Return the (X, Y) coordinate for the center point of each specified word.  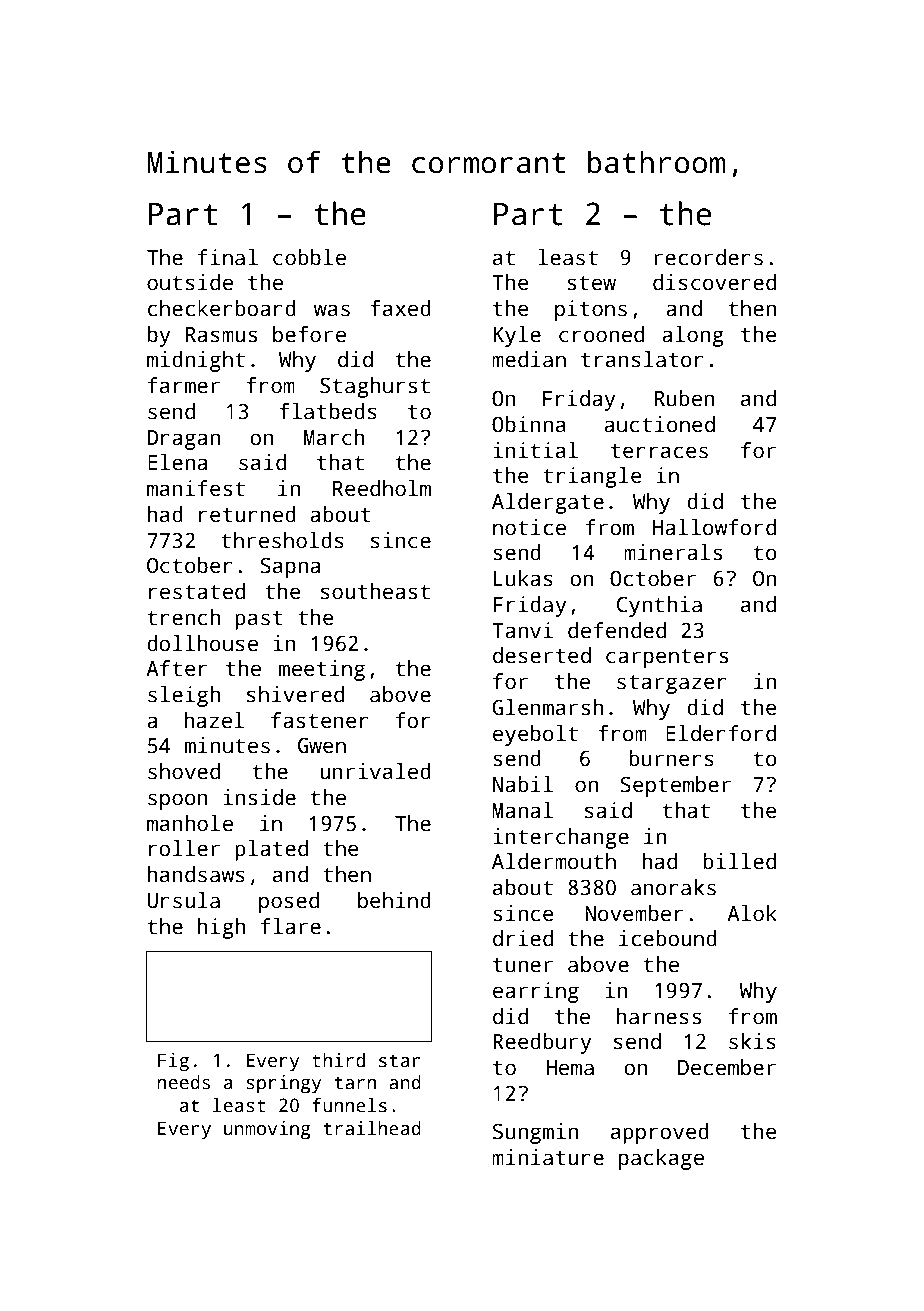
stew (591, 283)
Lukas (523, 578)
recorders (708, 257)
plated (271, 850)
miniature (548, 1157)
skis (752, 1041)
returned (247, 514)
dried (523, 938)
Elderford (721, 733)
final (228, 257)
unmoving (267, 1130)
